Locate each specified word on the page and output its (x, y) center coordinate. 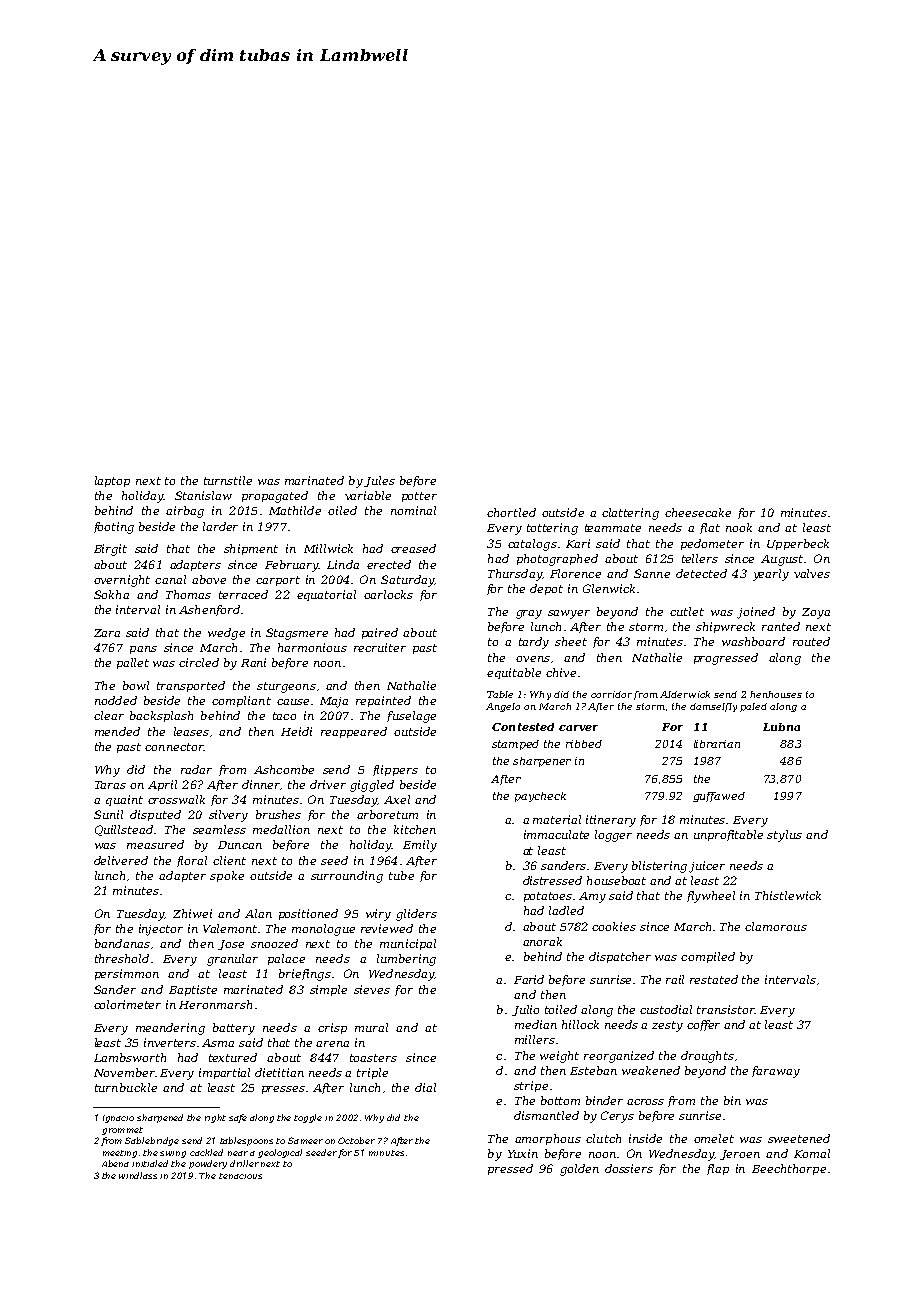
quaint (124, 800)
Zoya (816, 613)
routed (811, 641)
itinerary (611, 821)
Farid (529, 979)
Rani (253, 662)
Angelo (503, 707)
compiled (708, 957)
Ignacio (118, 1119)
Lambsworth (130, 1057)
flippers (395, 770)
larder (220, 526)
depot (546, 589)
